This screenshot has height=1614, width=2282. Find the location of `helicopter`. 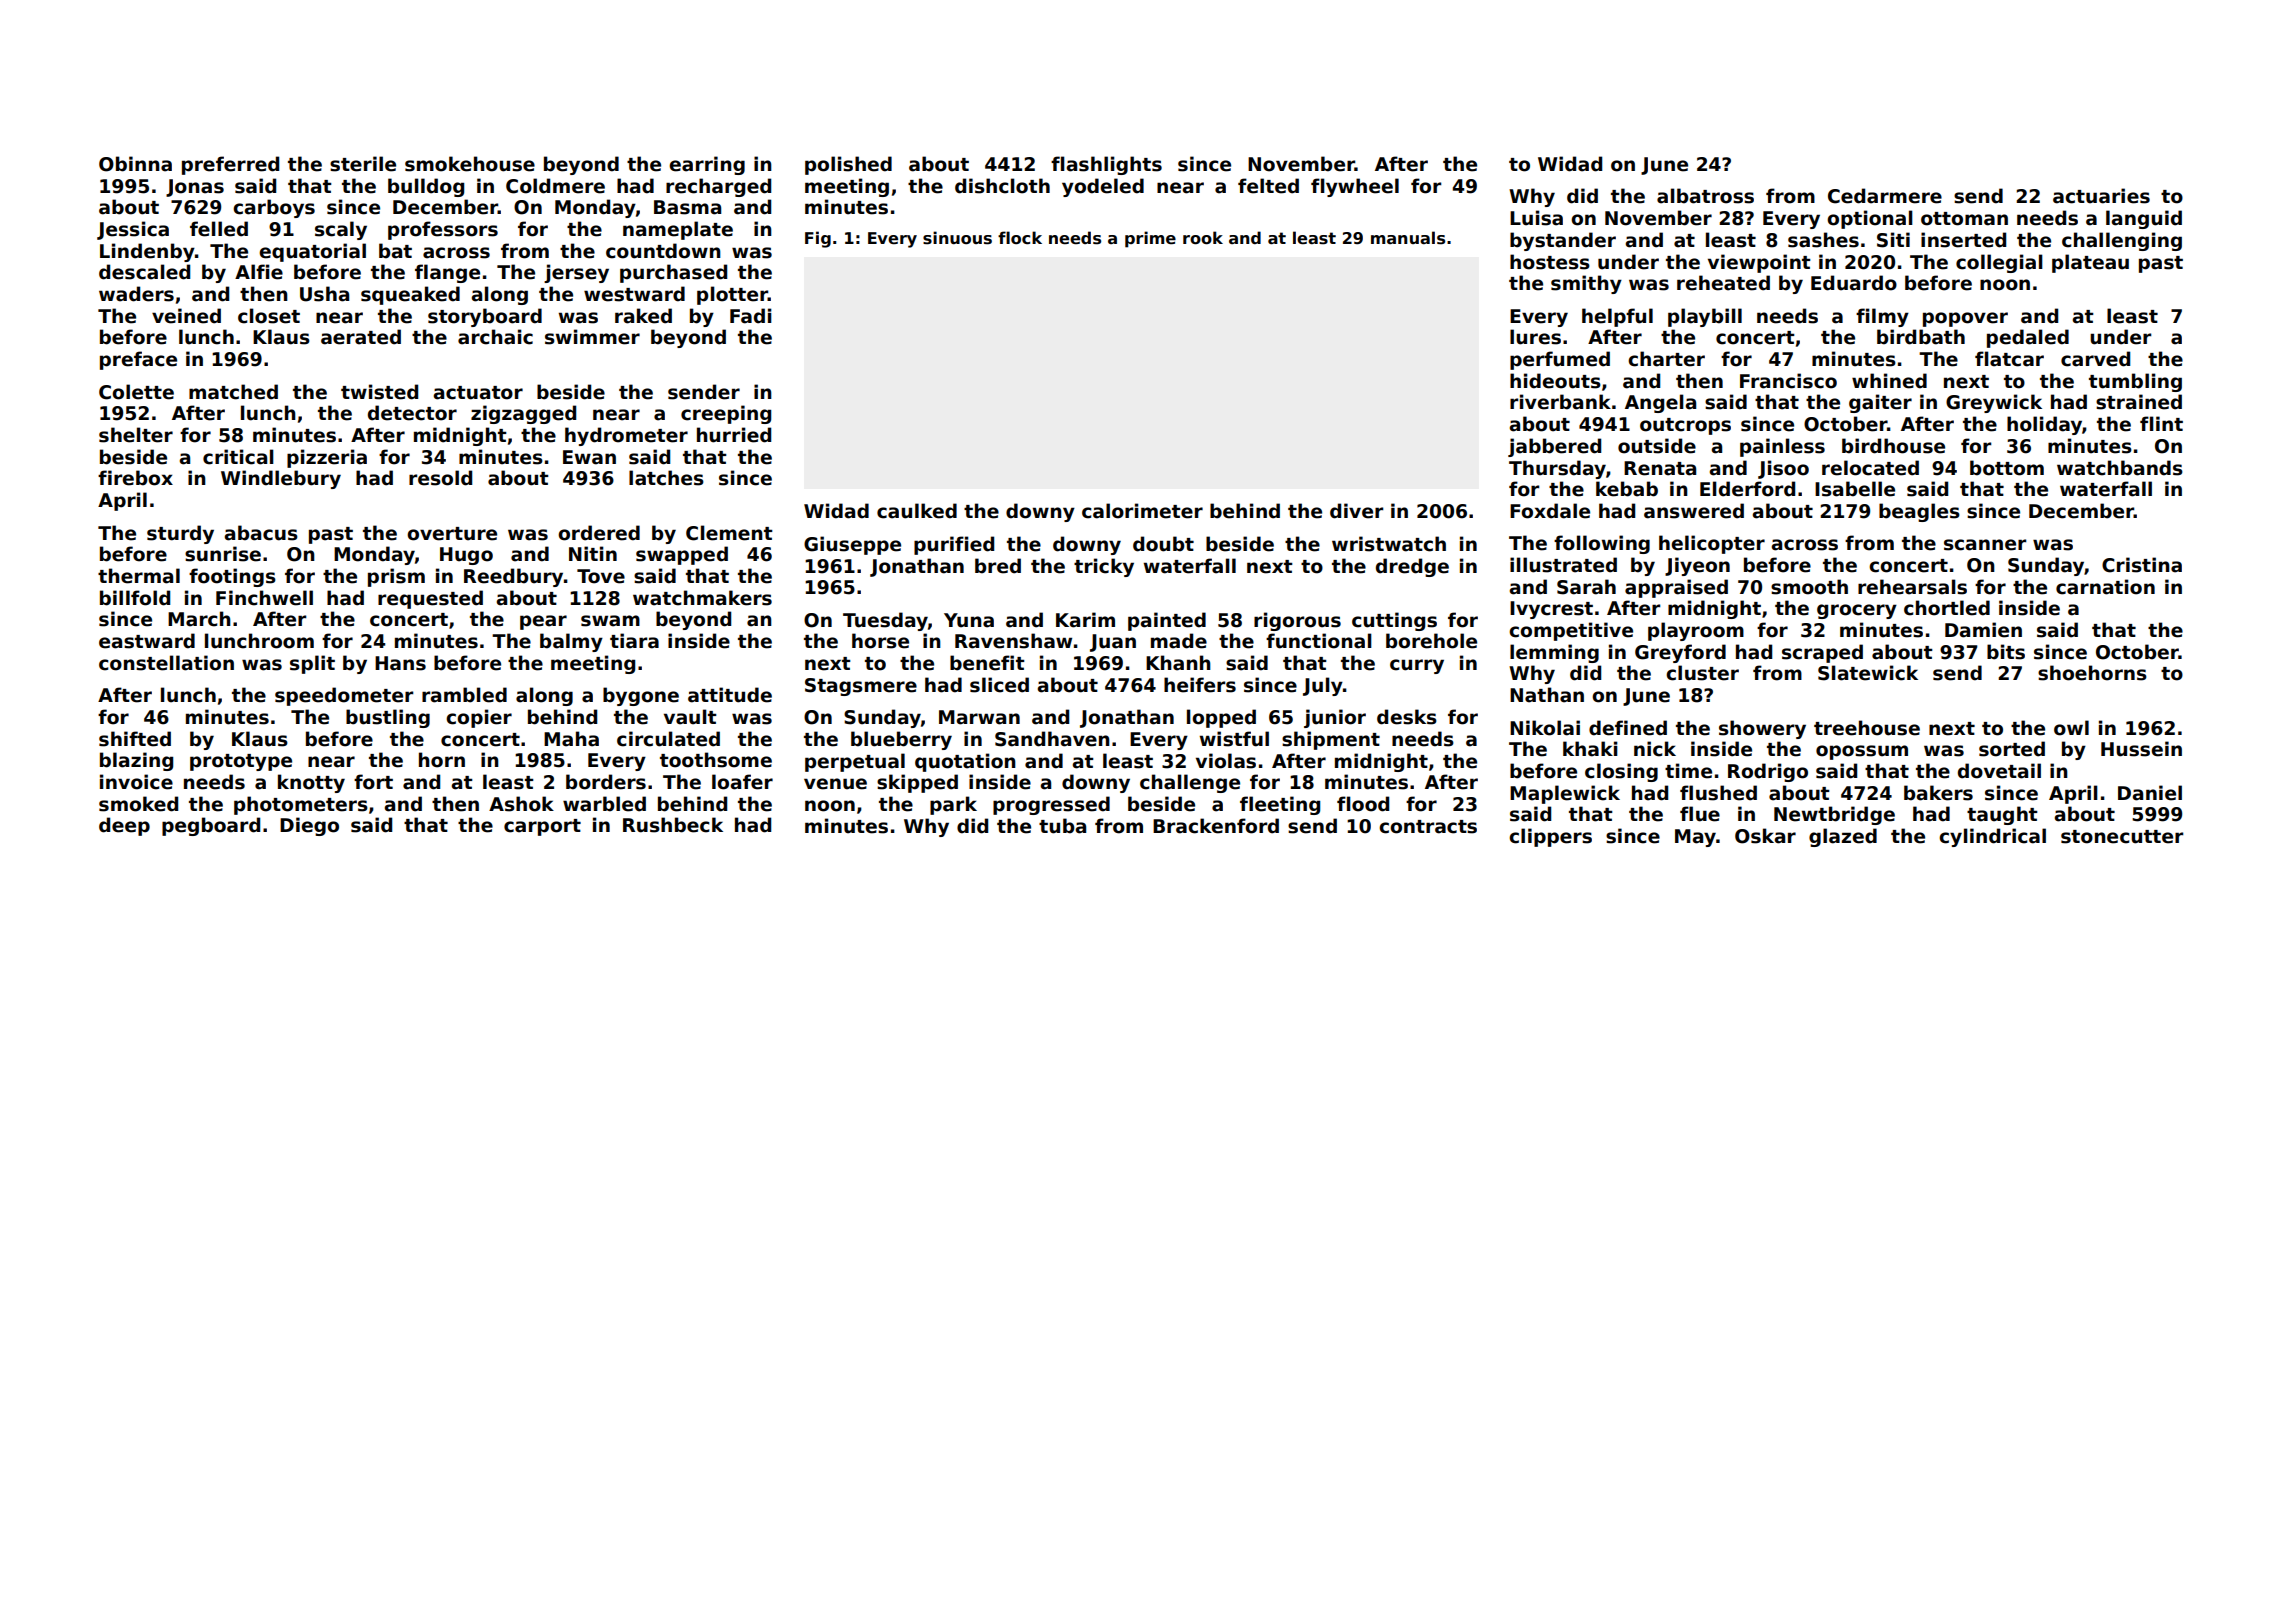

helicopter is located at coordinates (1712, 544).
